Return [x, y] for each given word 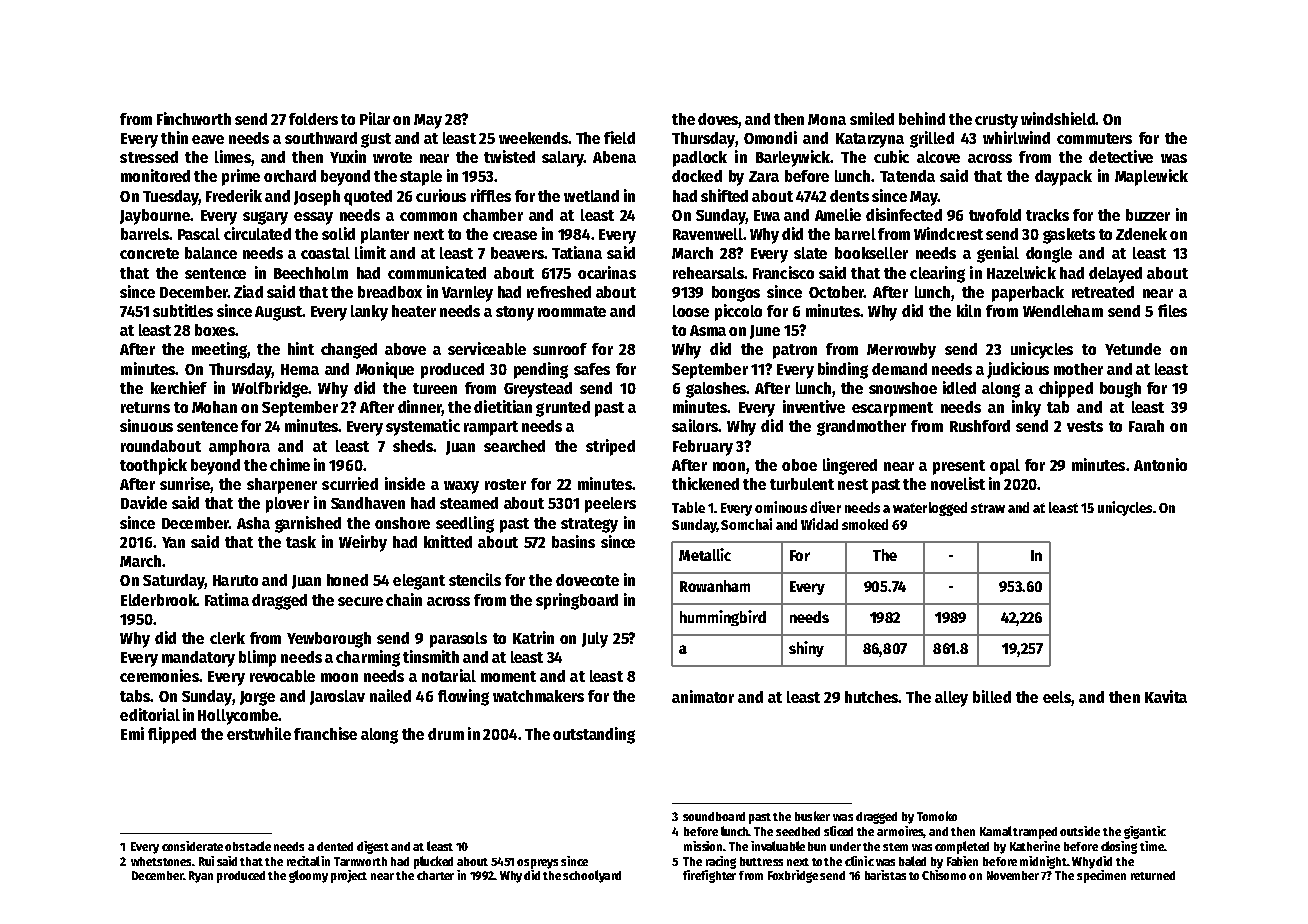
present [959, 467]
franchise [325, 733]
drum [446, 734]
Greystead [538, 390]
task [301, 542]
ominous [781, 507]
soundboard [714, 816]
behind [922, 118]
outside [1080, 831]
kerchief [179, 387]
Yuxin [348, 156]
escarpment [892, 409]
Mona [827, 119]
